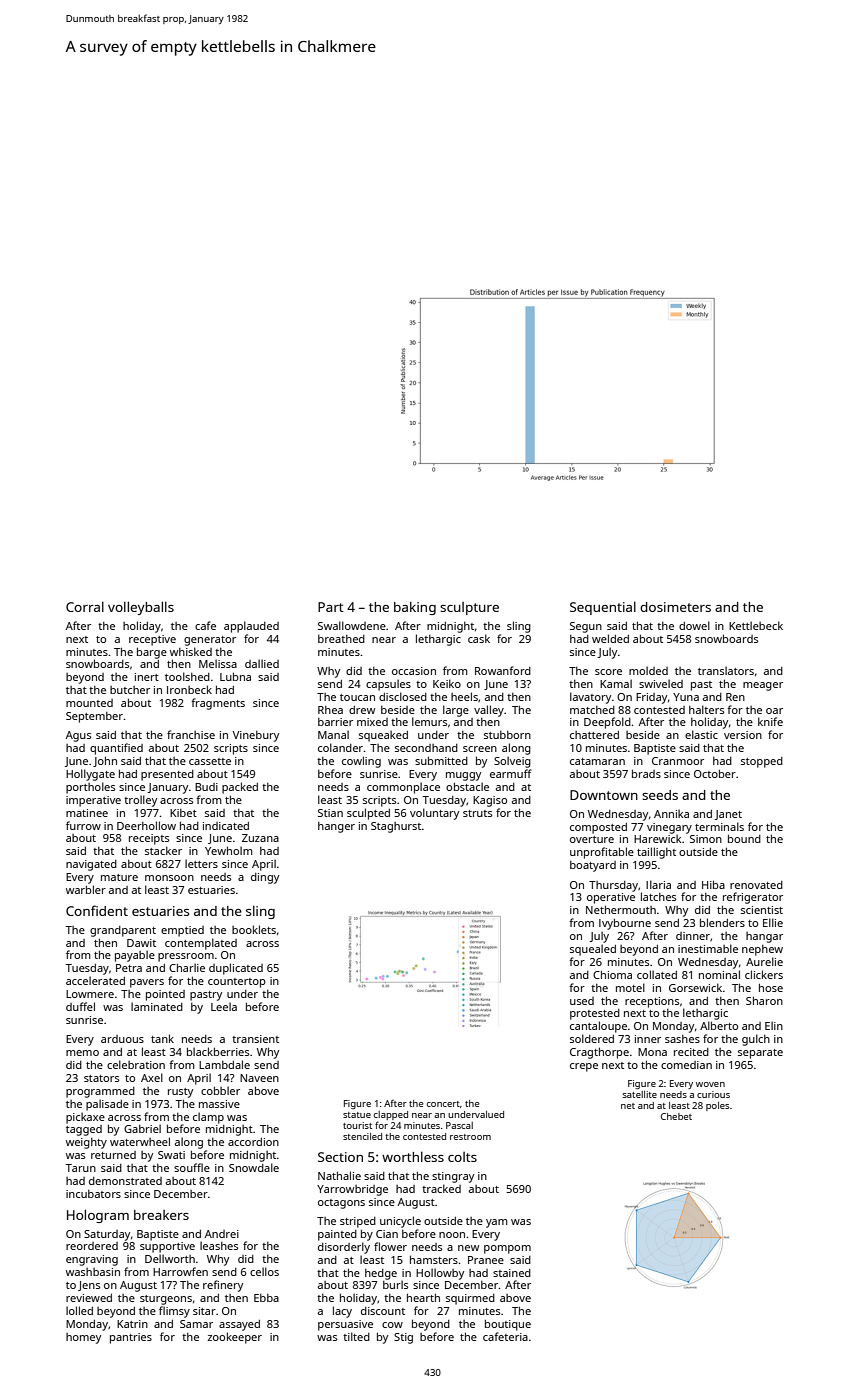 The image size is (849, 1400). What do you see at coordinates (85, 606) in the document?
I see `Corral` at bounding box center [85, 606].
